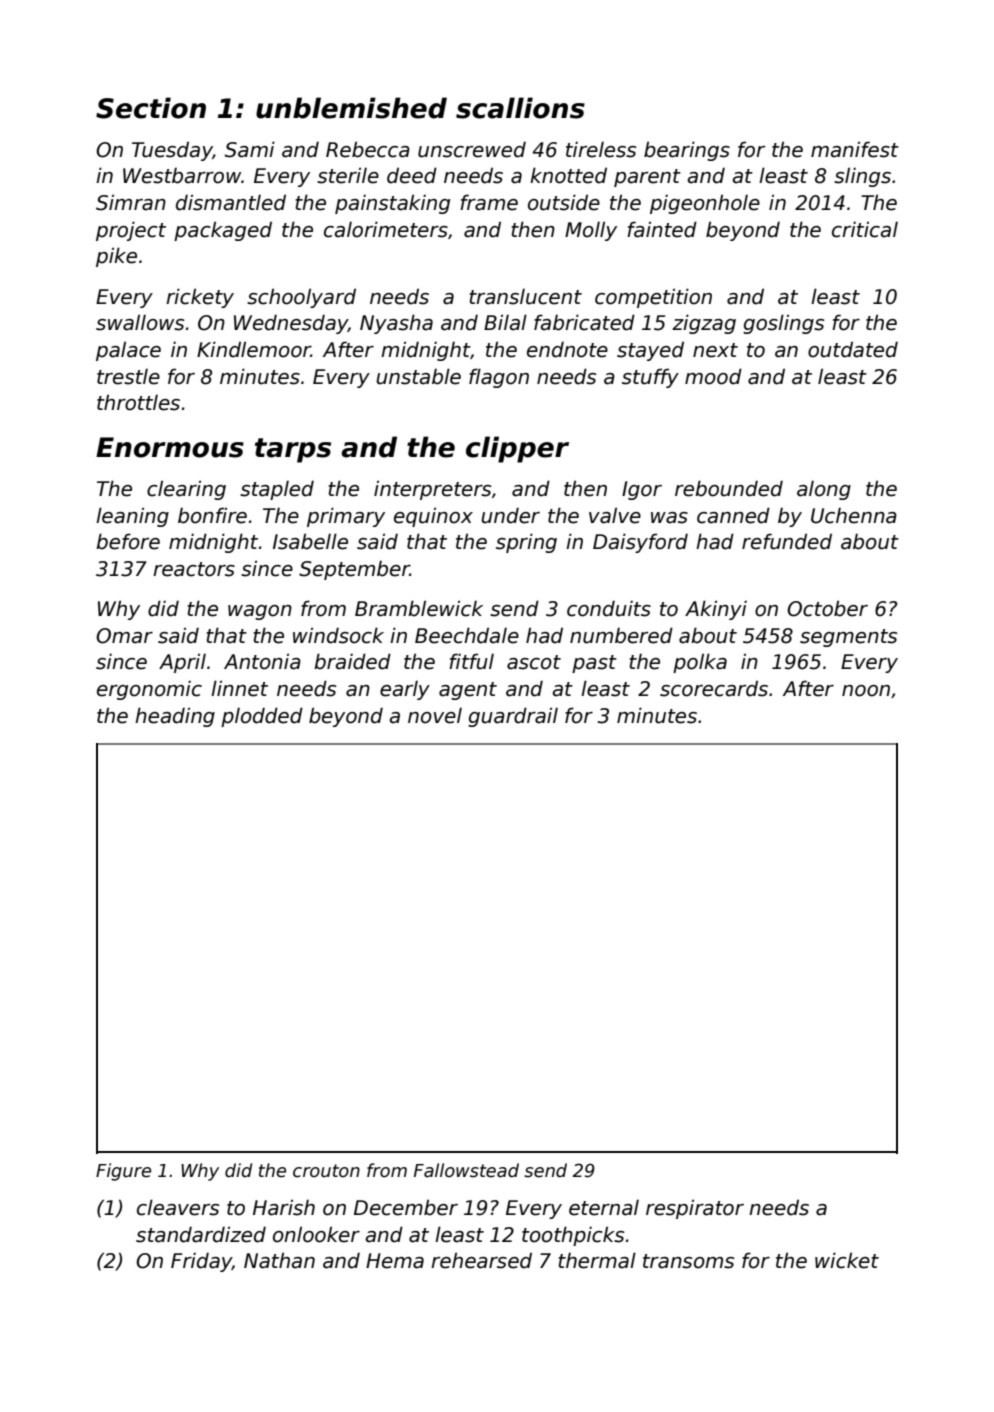  Describe the element at coordinates (855, 149) in the page. I see `manifest` at that location.
